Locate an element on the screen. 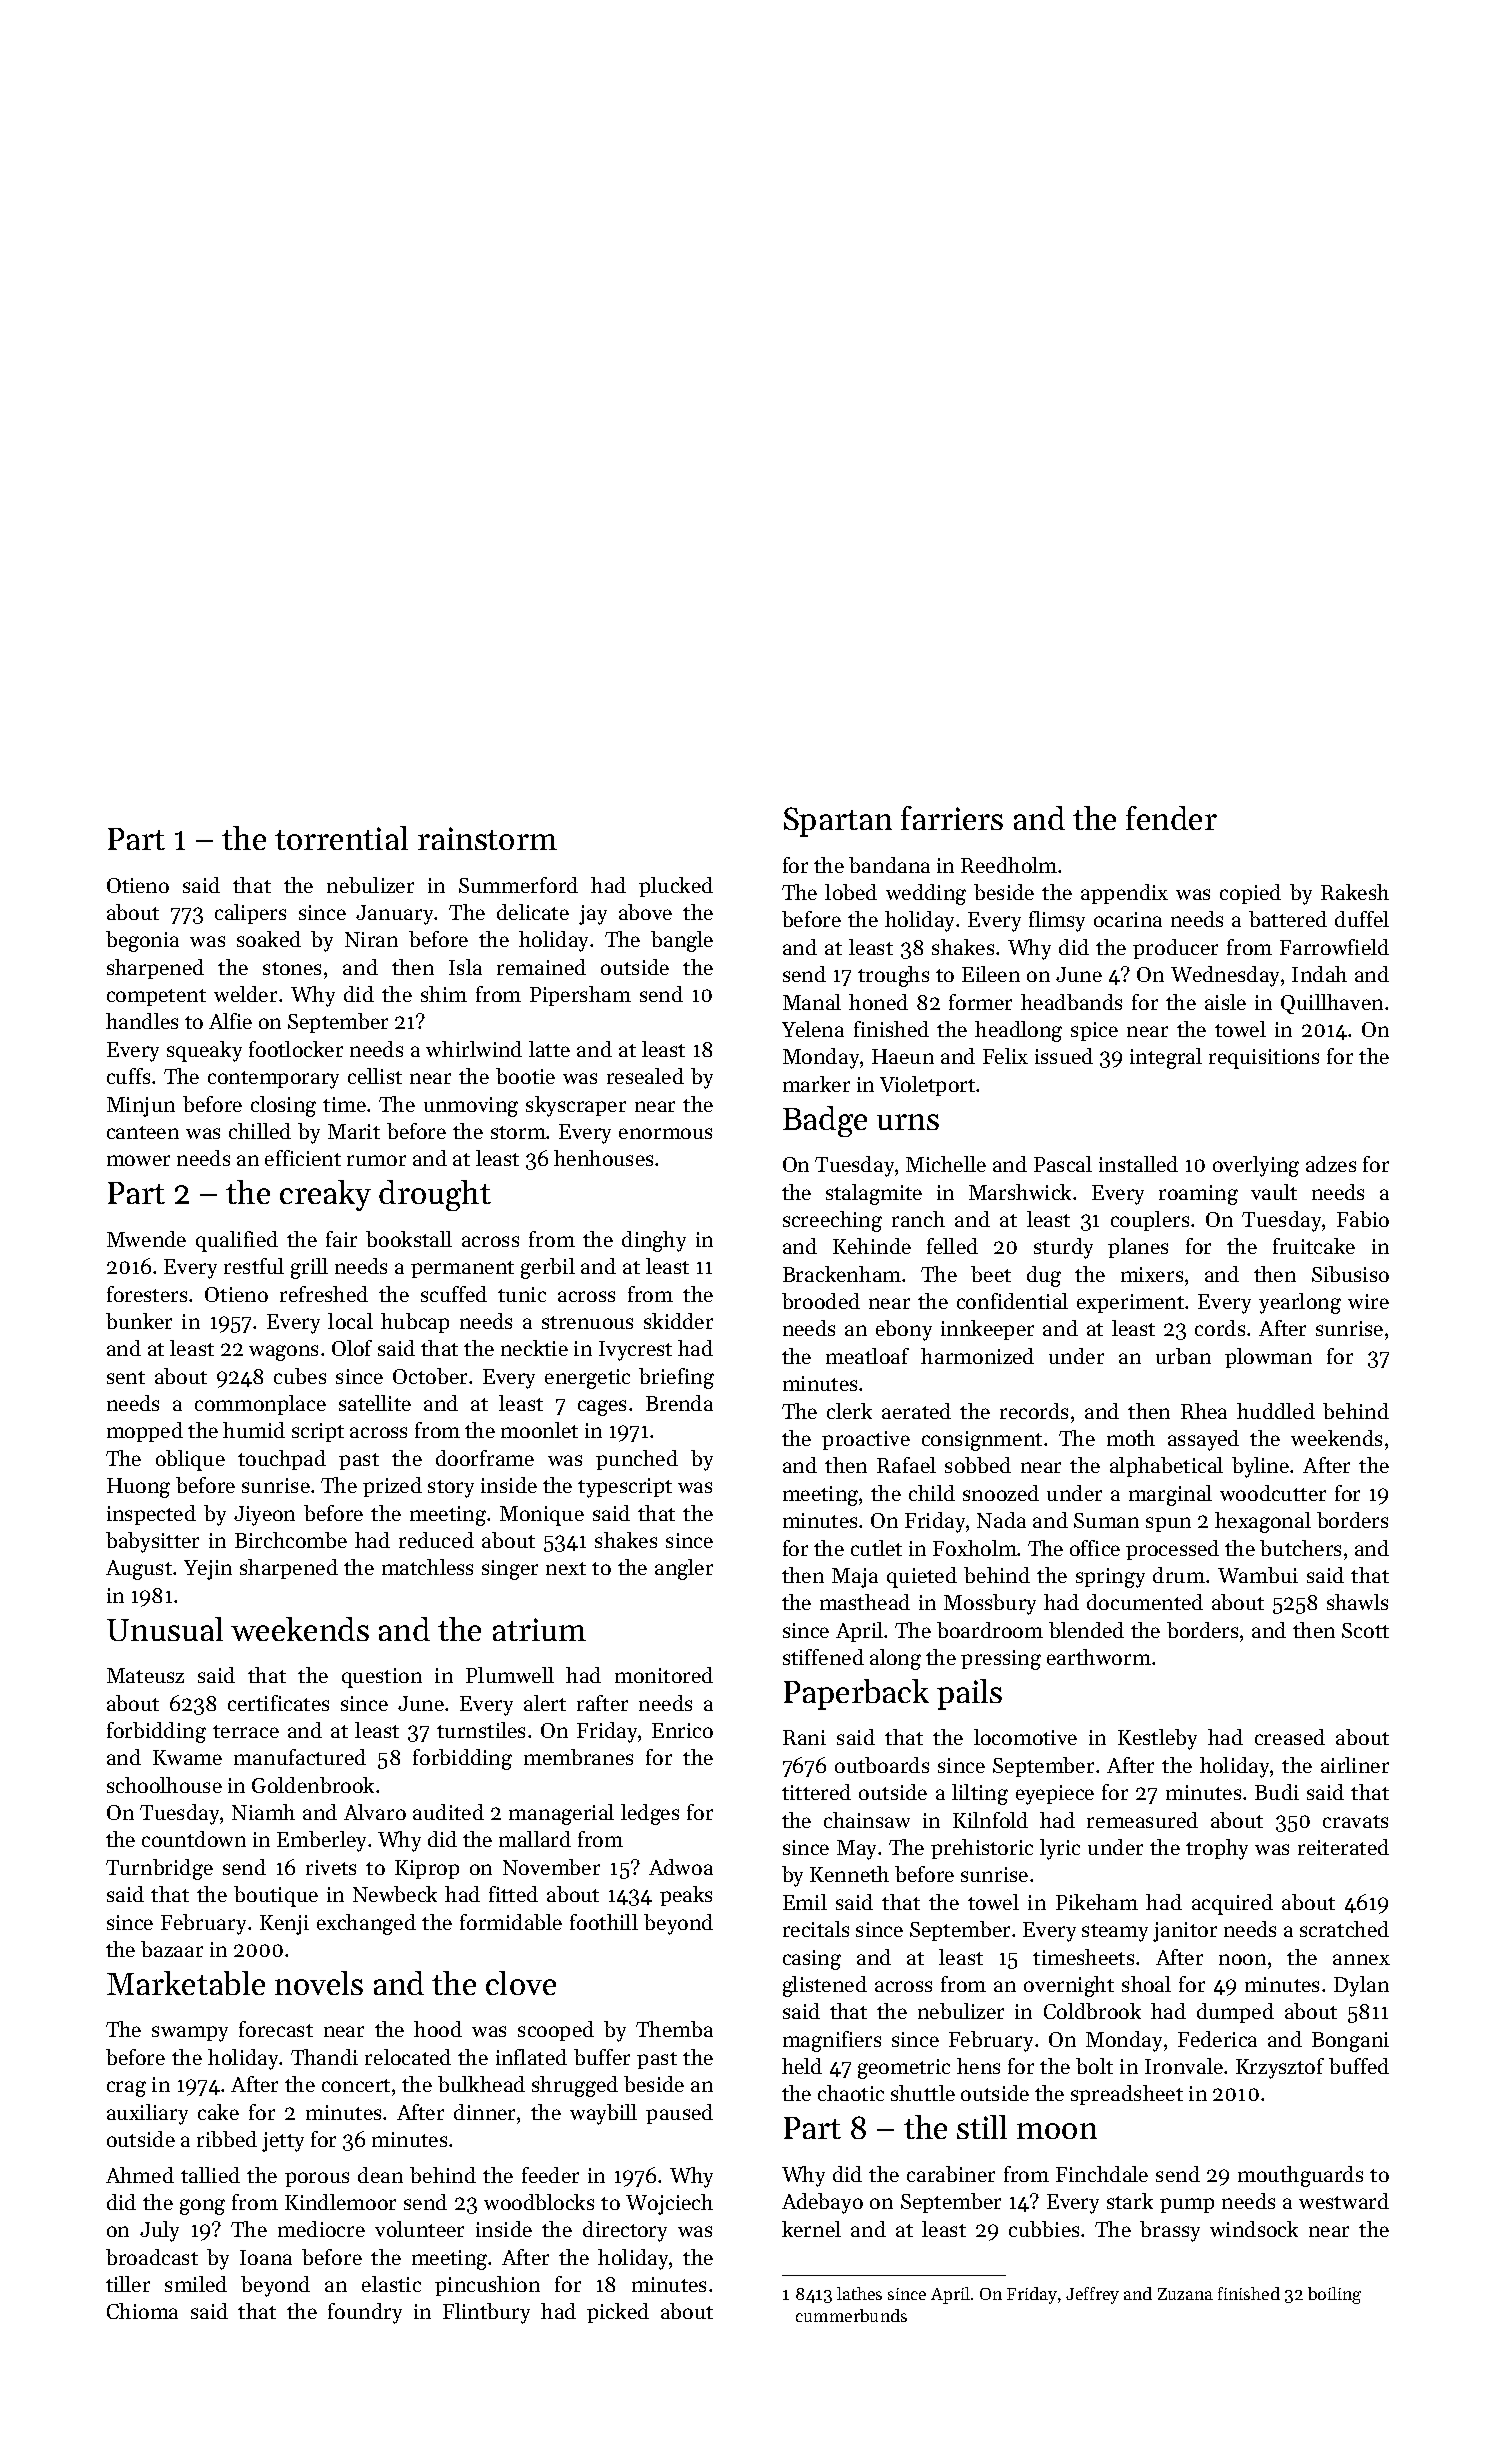 Image resolution: width=1496 pixels, height=2464 pixels. Kenneth is located at coordinates (849, 1874).
